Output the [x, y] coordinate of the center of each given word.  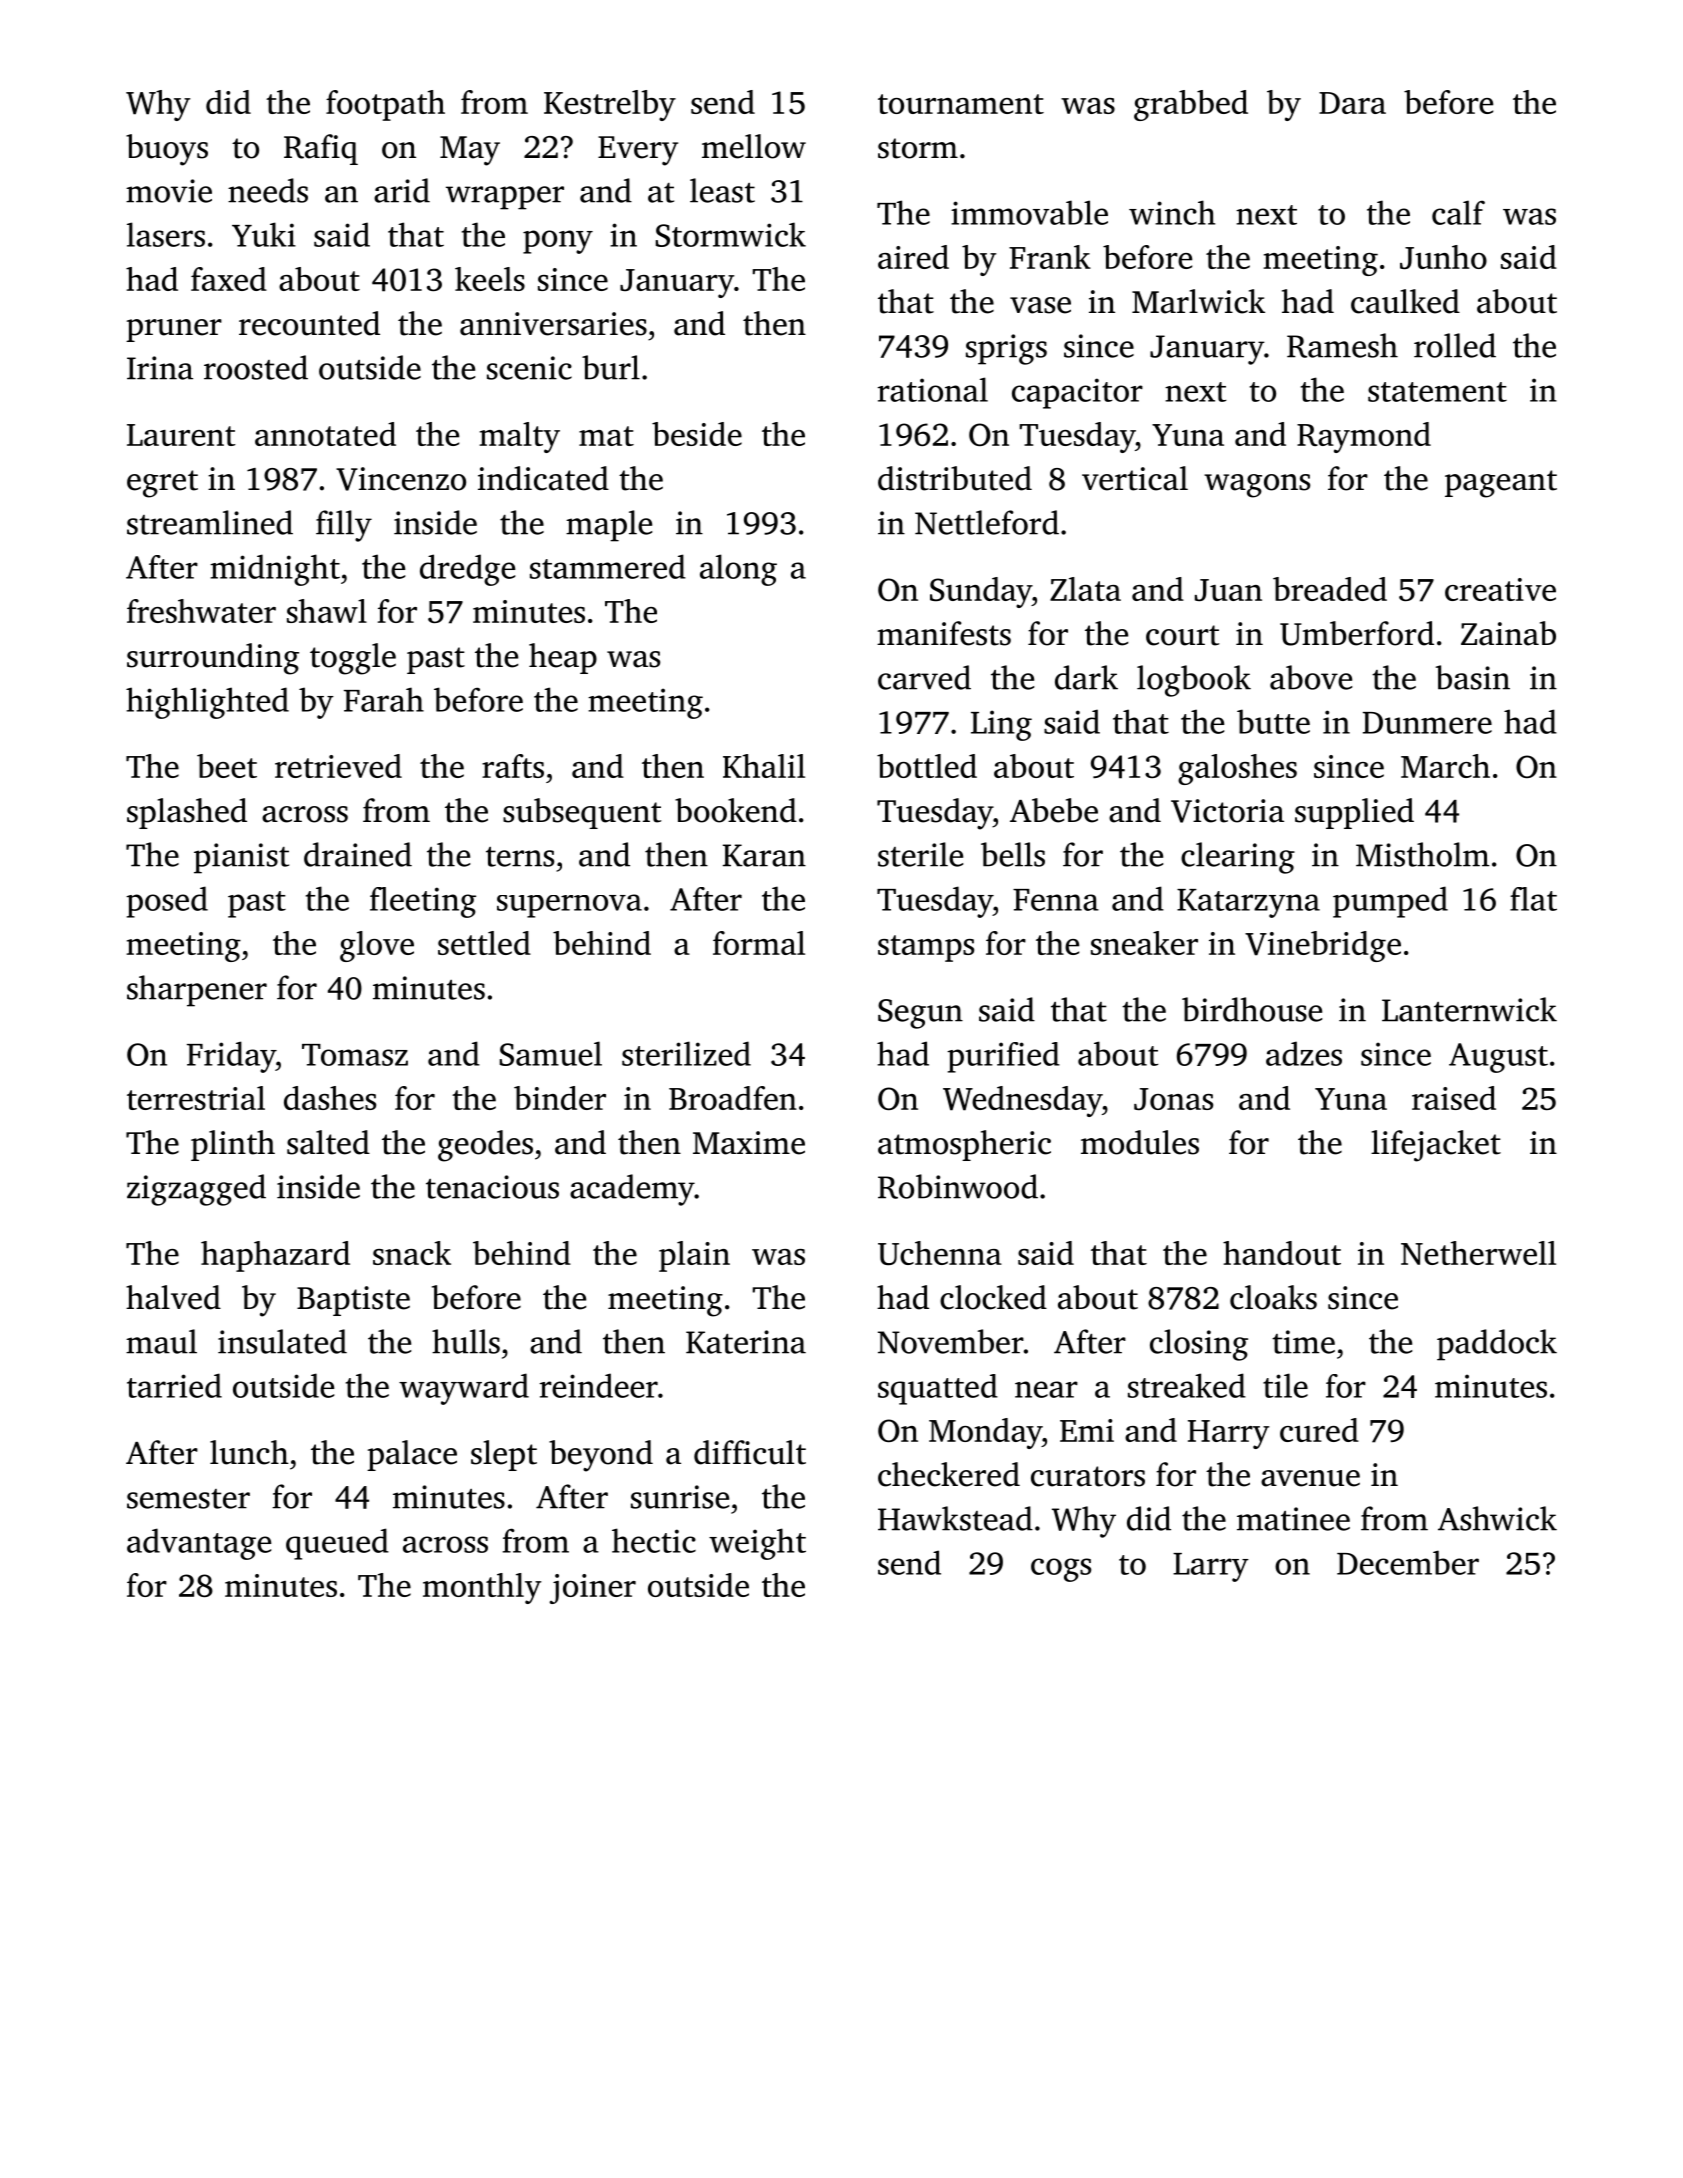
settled [484, 943]
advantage [199, 1544]
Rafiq [321, 149]
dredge [467, 570]
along [738, 570]
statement [1437, 392]
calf [1458, 212]
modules [1140, 1142]
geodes [485, 1146]
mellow [754, 146]
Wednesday [1022, 1101]
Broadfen [733, 1098]
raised [1454, 1098]
